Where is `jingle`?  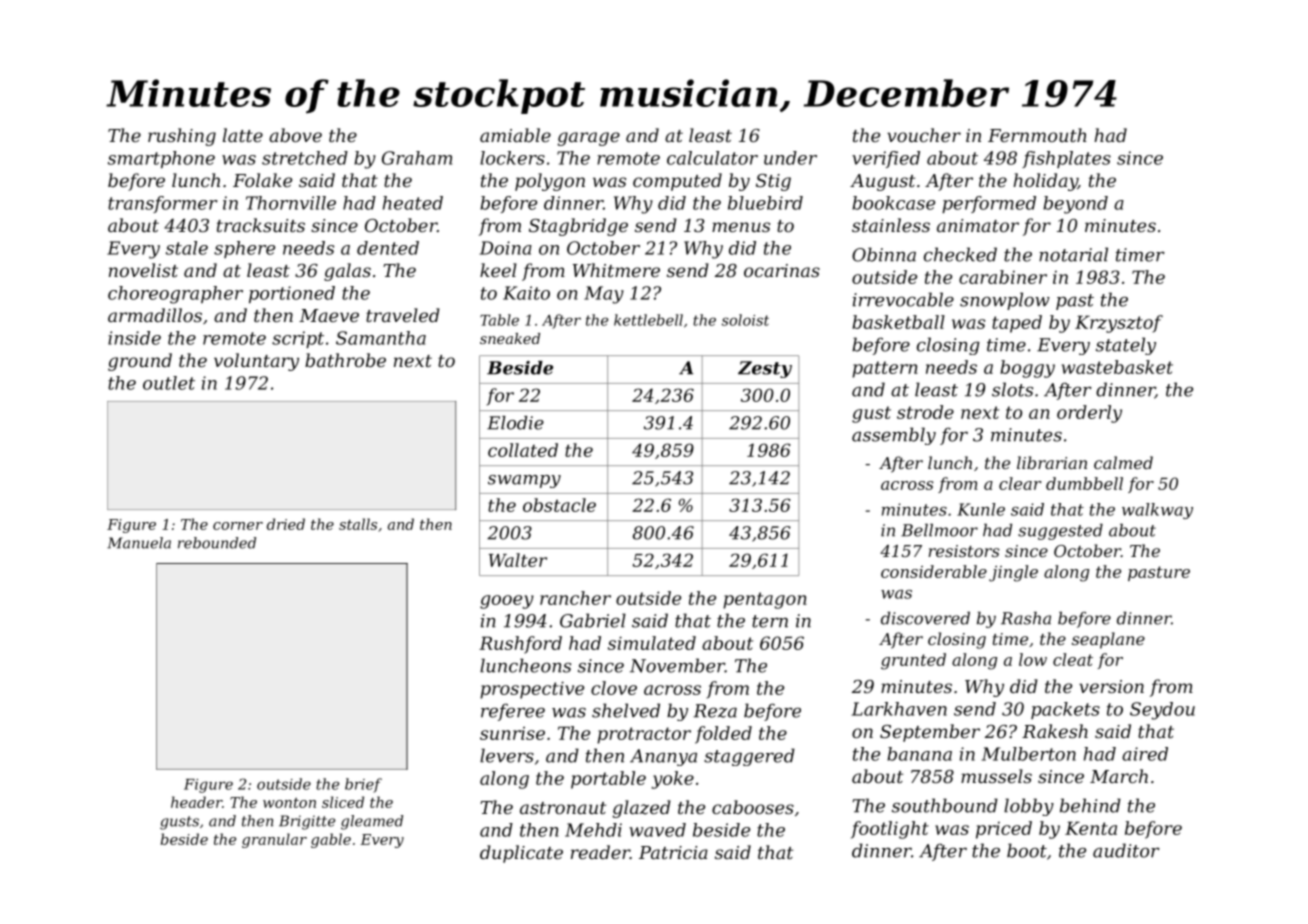
jingle is located at coordinates (1013, 573).
